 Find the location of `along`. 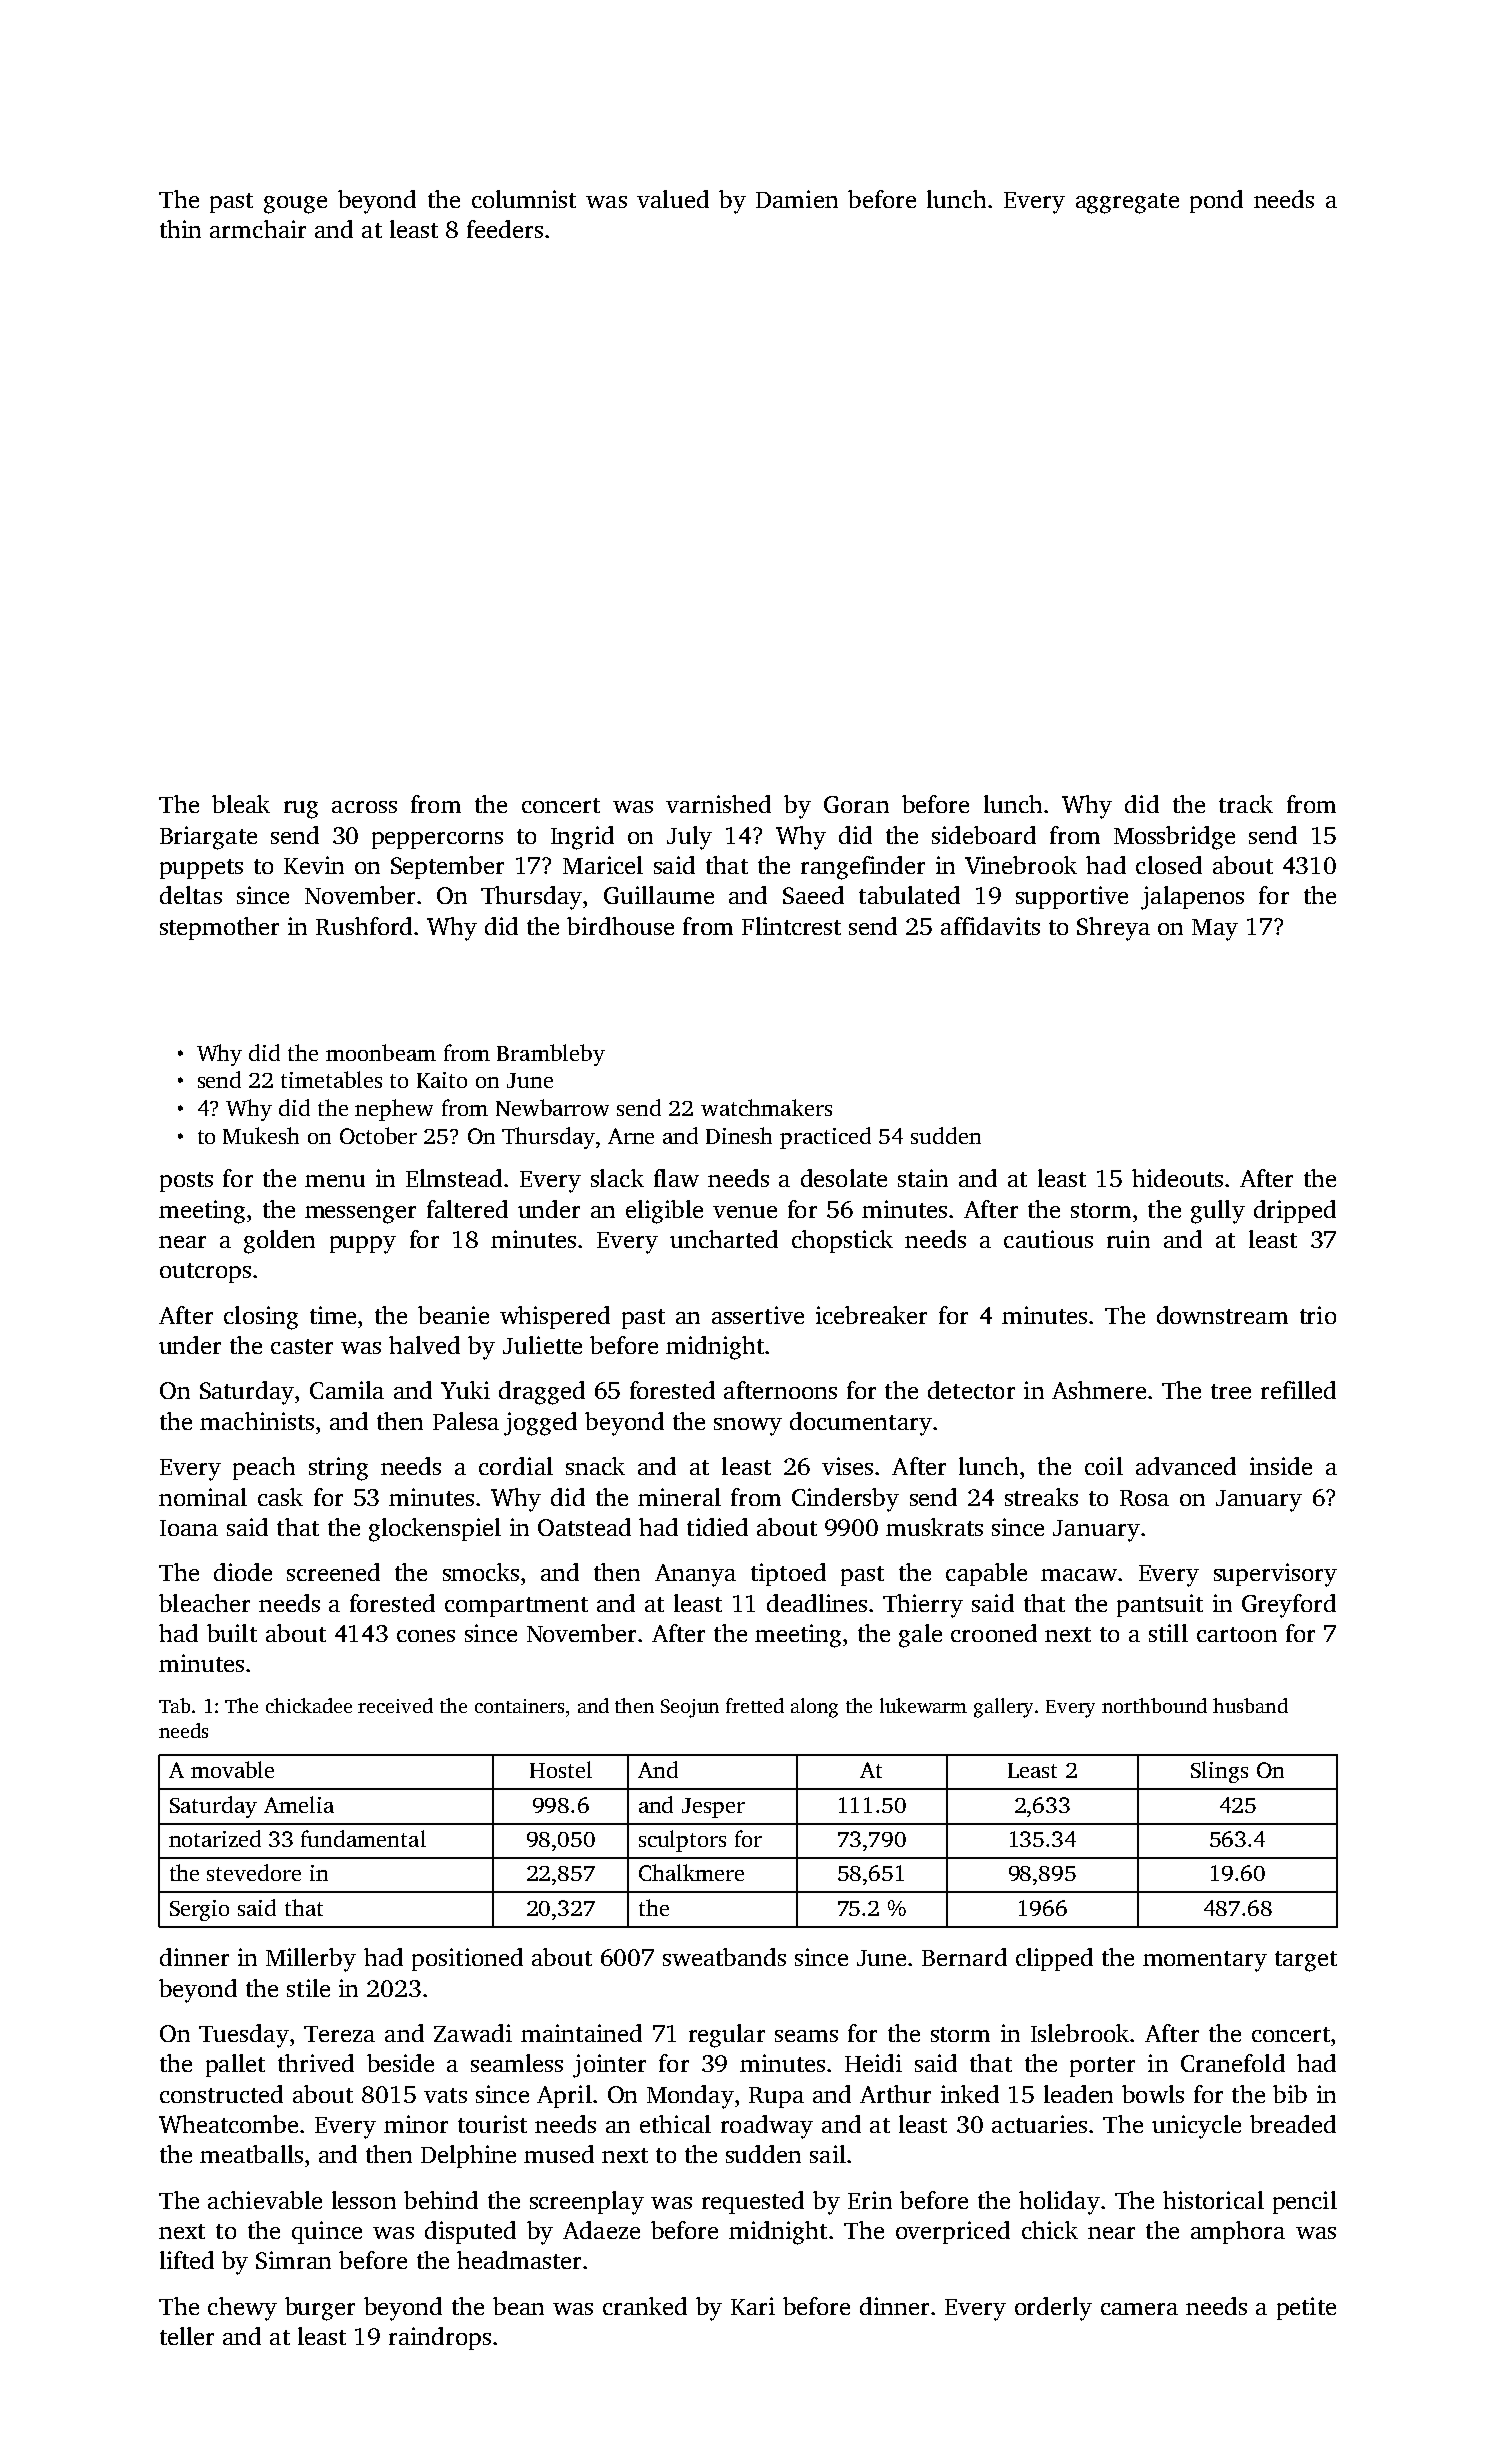

along is located at coordinates (814, 1708).
